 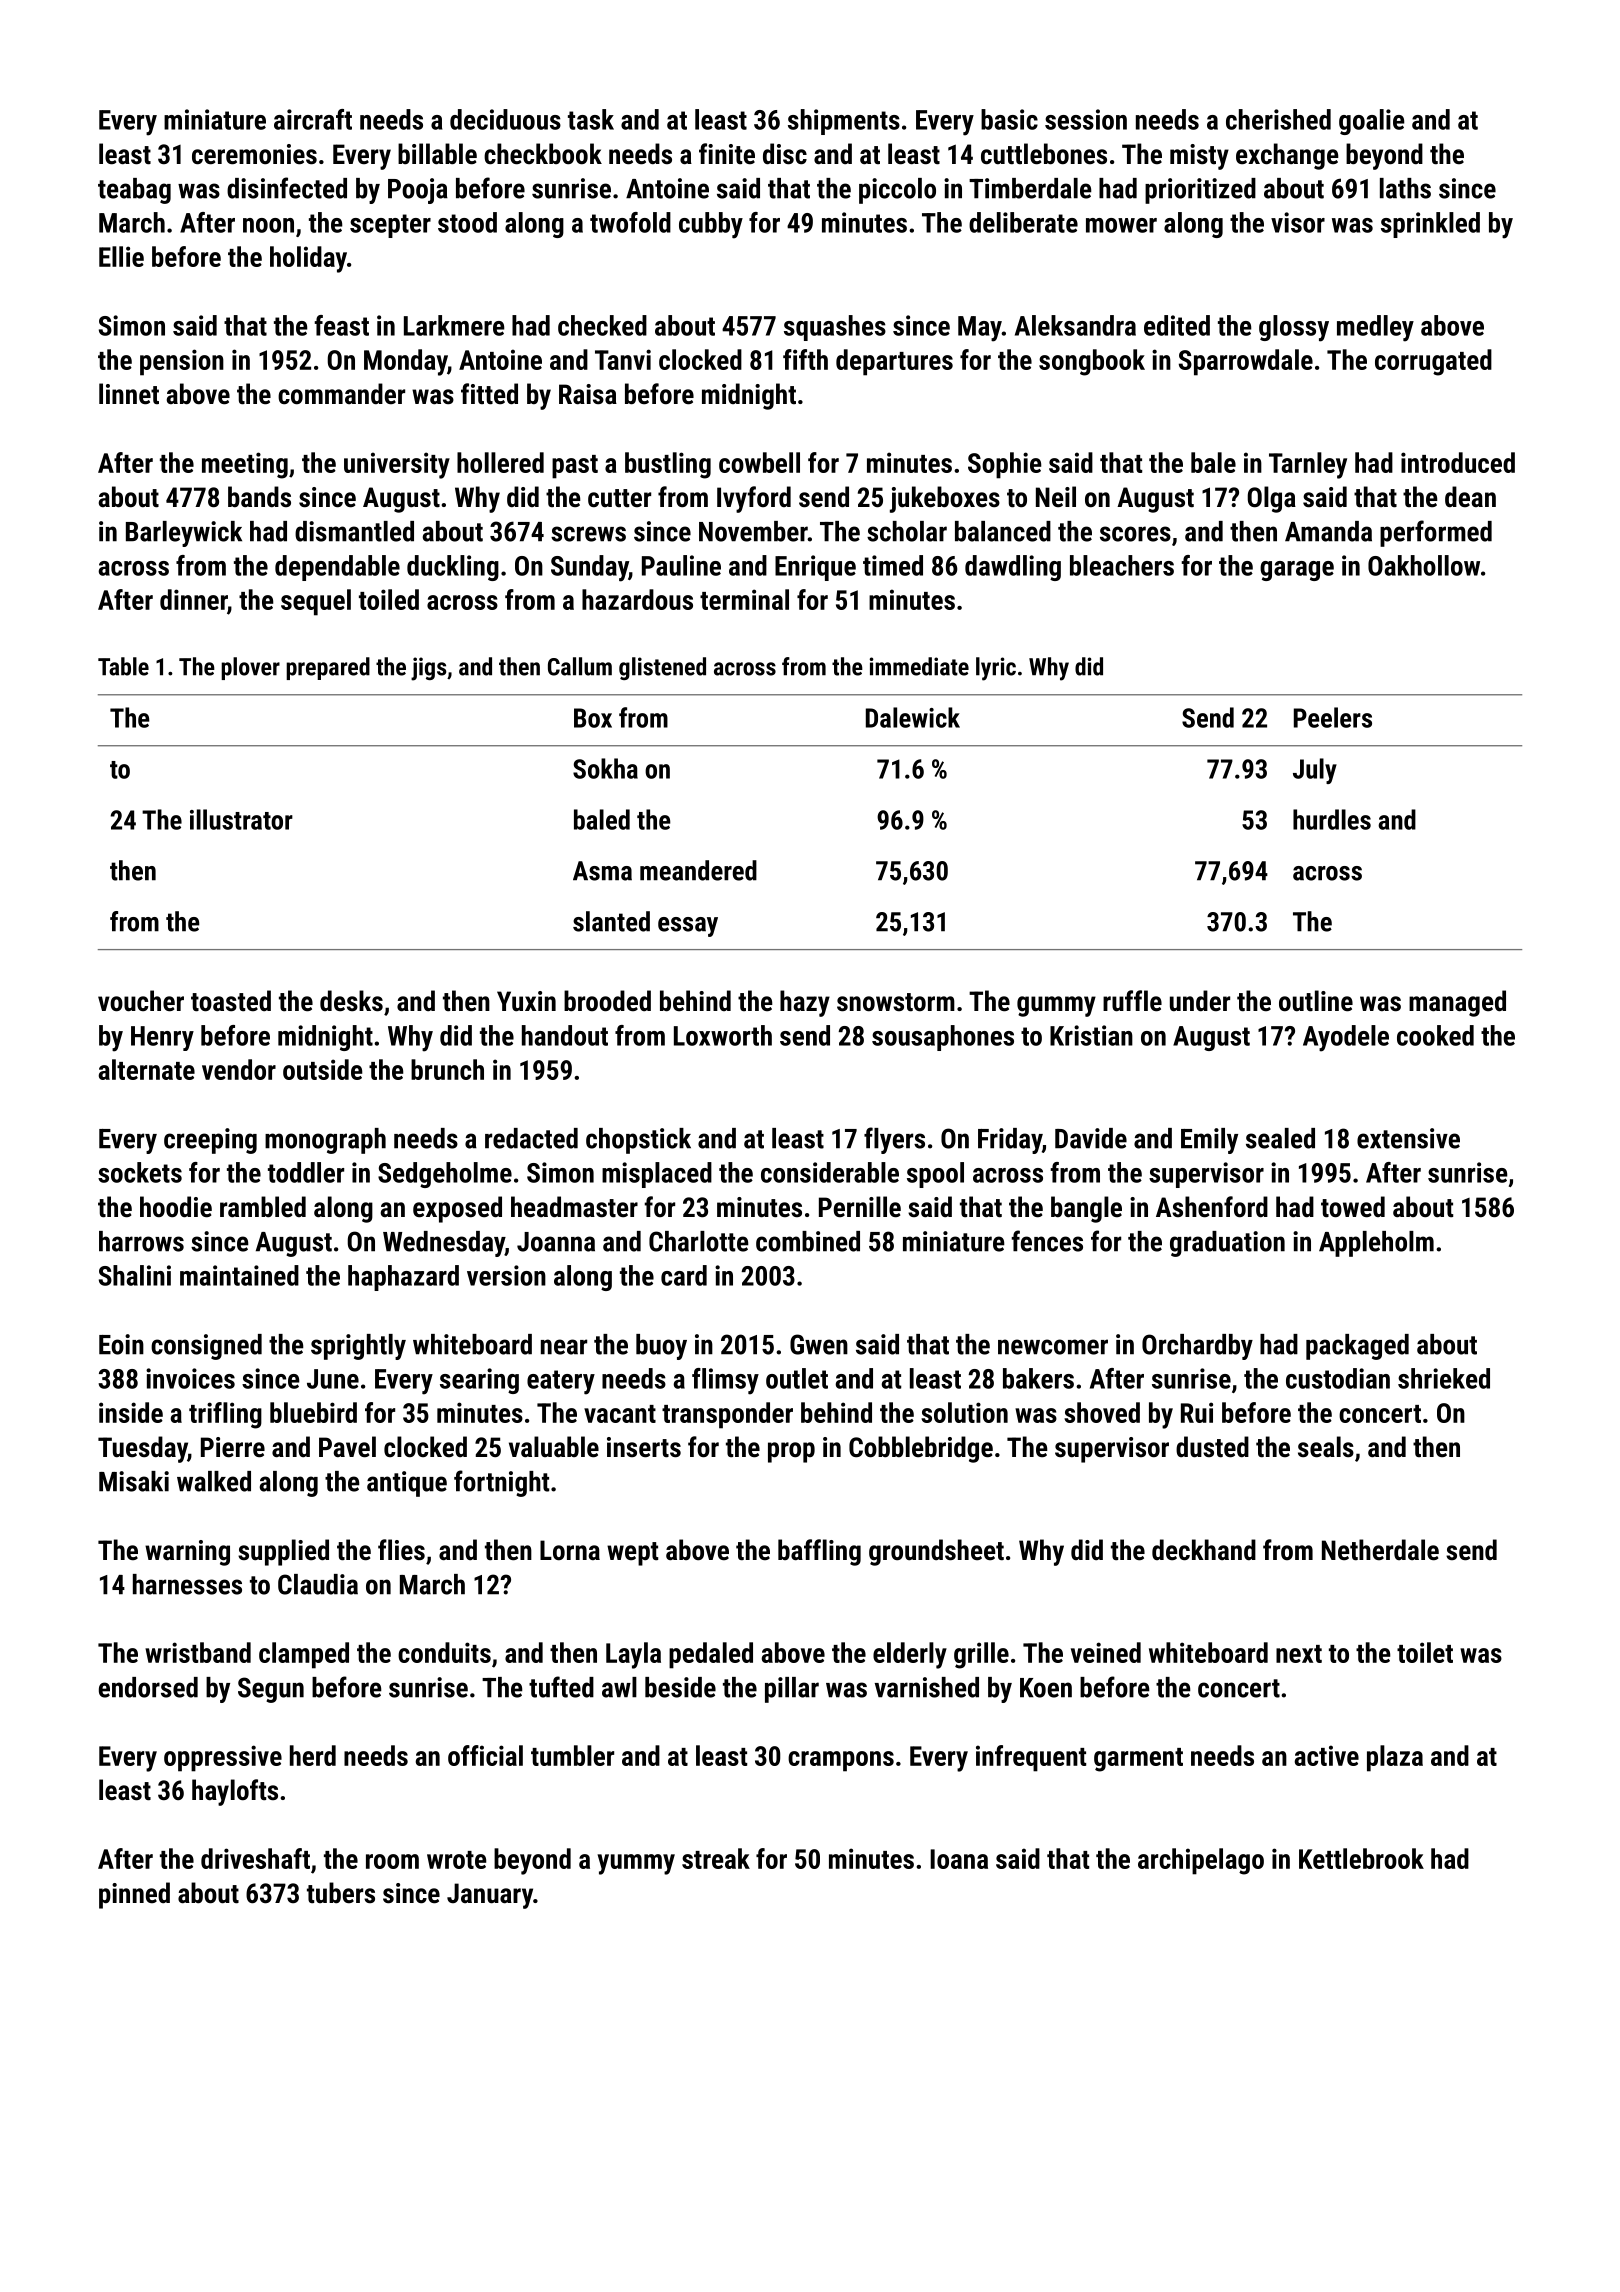 I want to click on songbook, so click(x=1092, y=362).
